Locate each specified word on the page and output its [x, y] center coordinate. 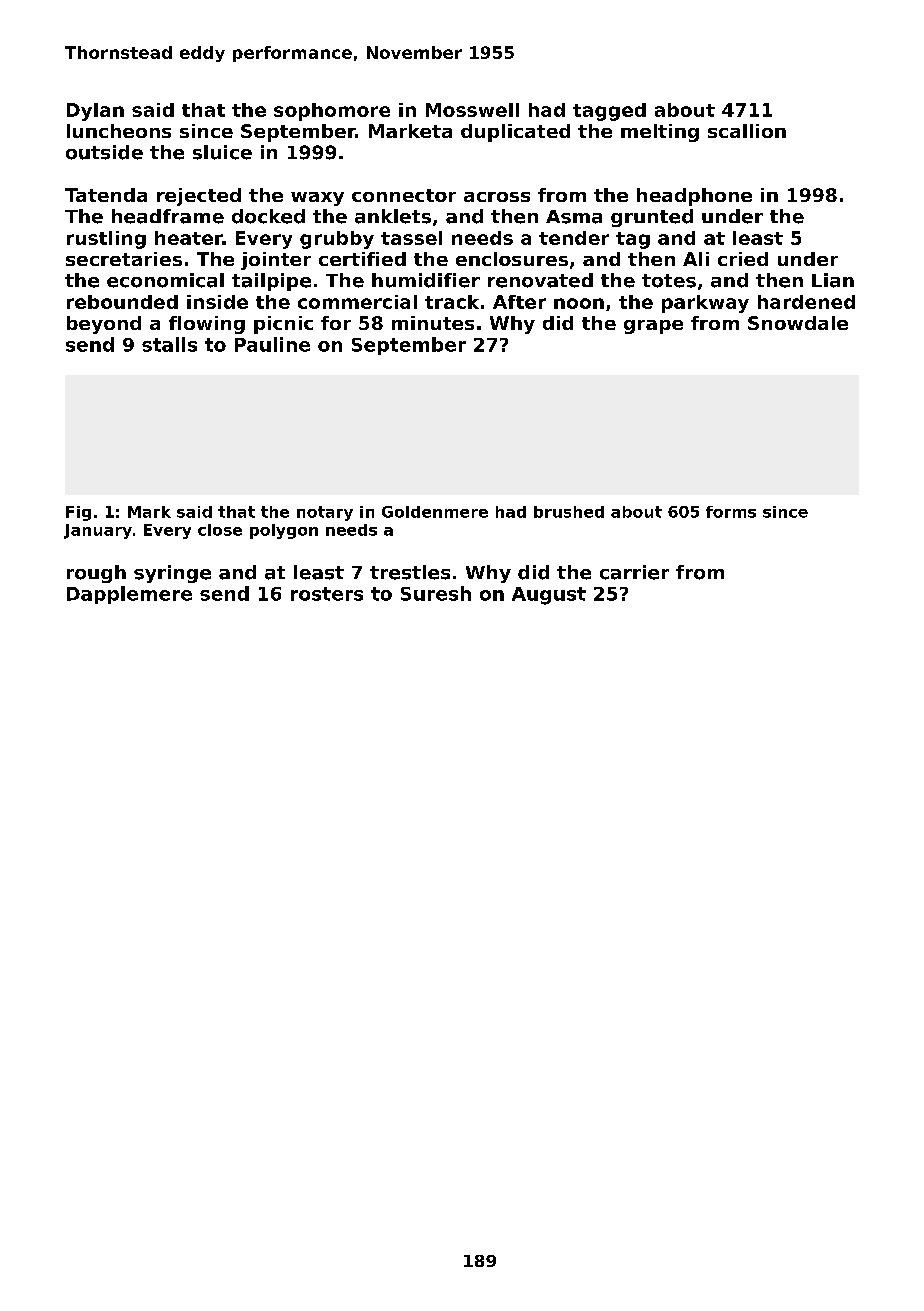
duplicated [515, 133]
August [549, 596]
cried [743, 259]
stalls [169, 344]
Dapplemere [129, 595]
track [452, 302]
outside [104, 152]
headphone [694, 197]
